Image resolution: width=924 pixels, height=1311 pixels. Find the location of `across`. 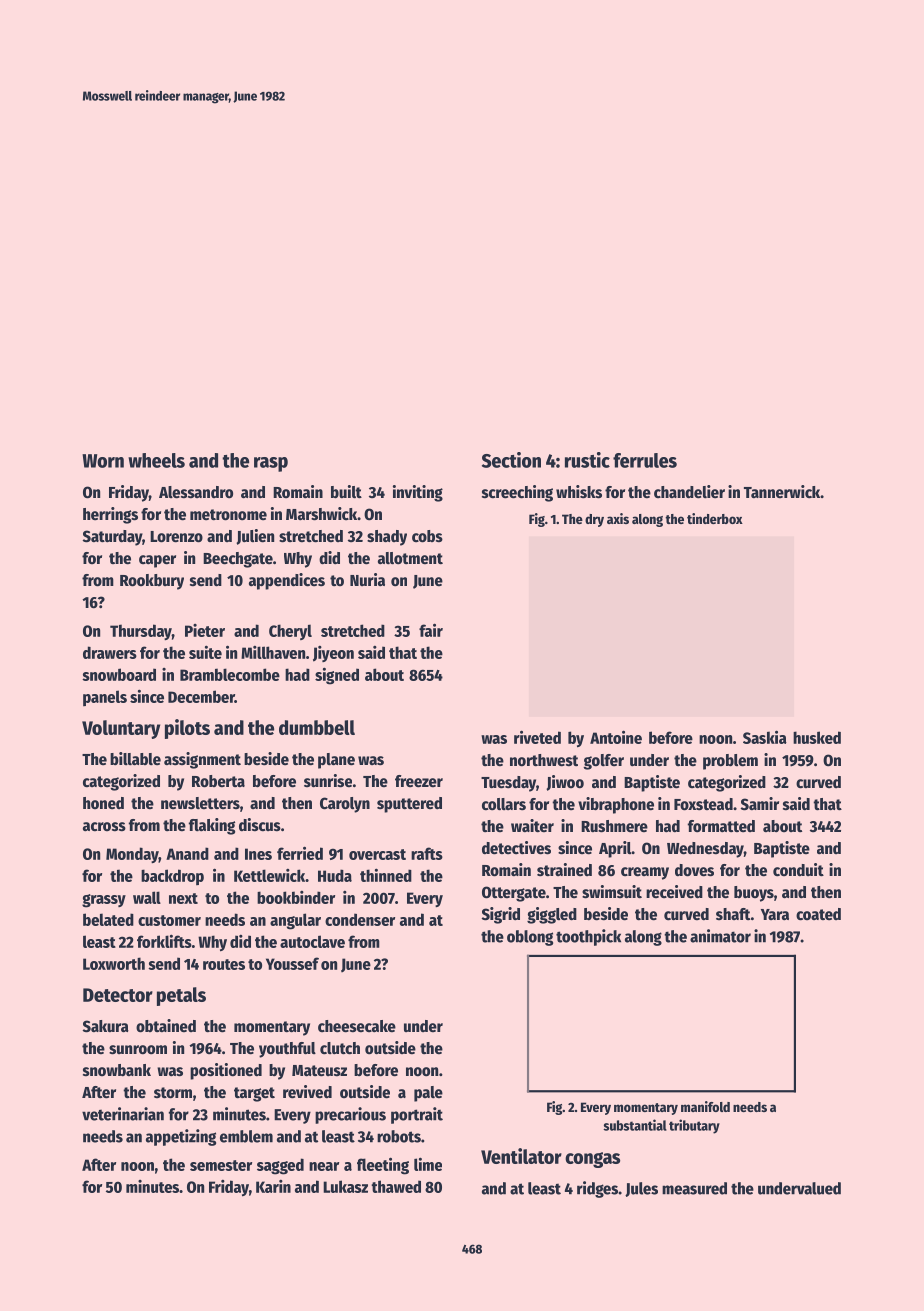

across is located at coordinates (104, 826).
